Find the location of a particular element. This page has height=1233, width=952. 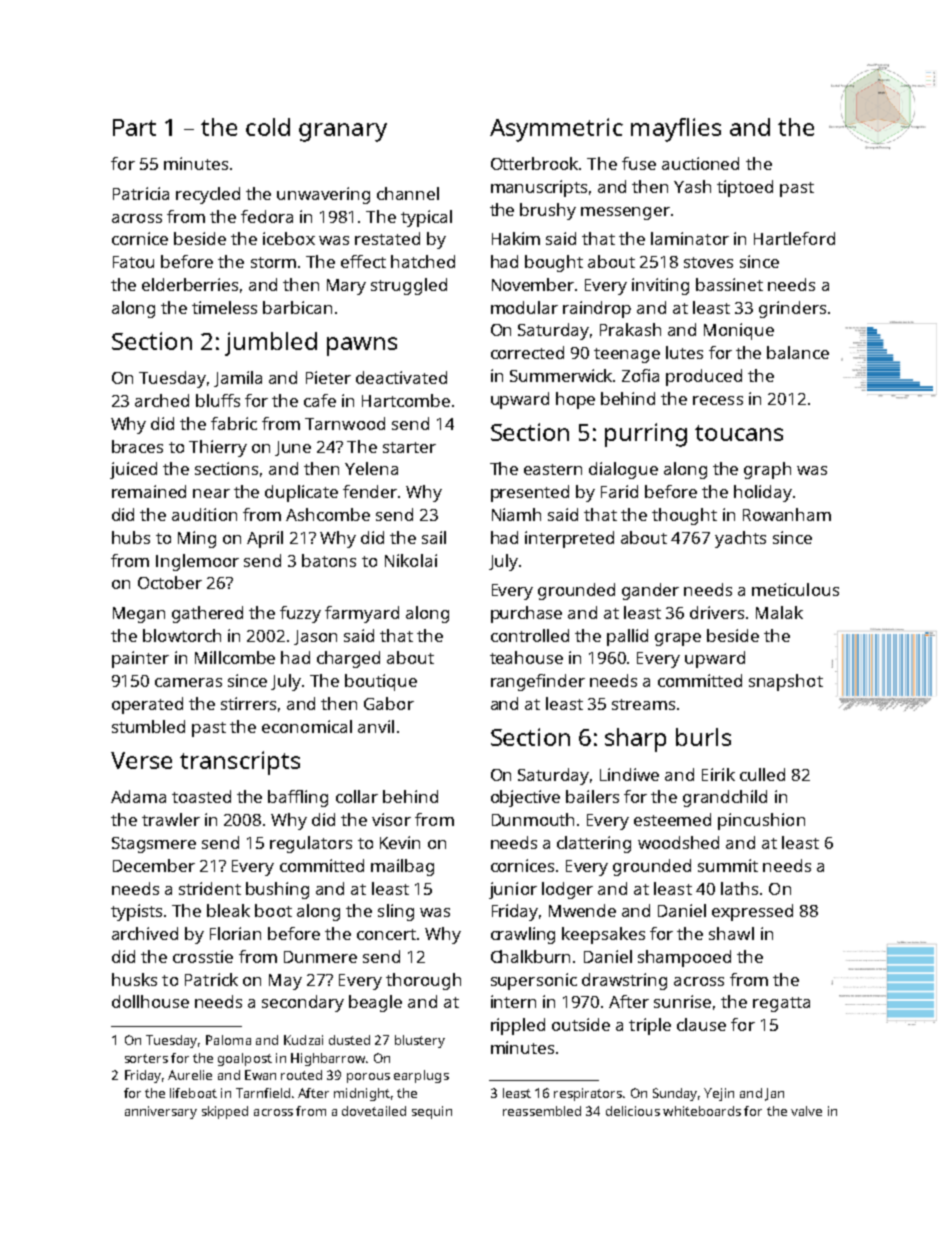

Patricia is located at coordinates (141, 193).
